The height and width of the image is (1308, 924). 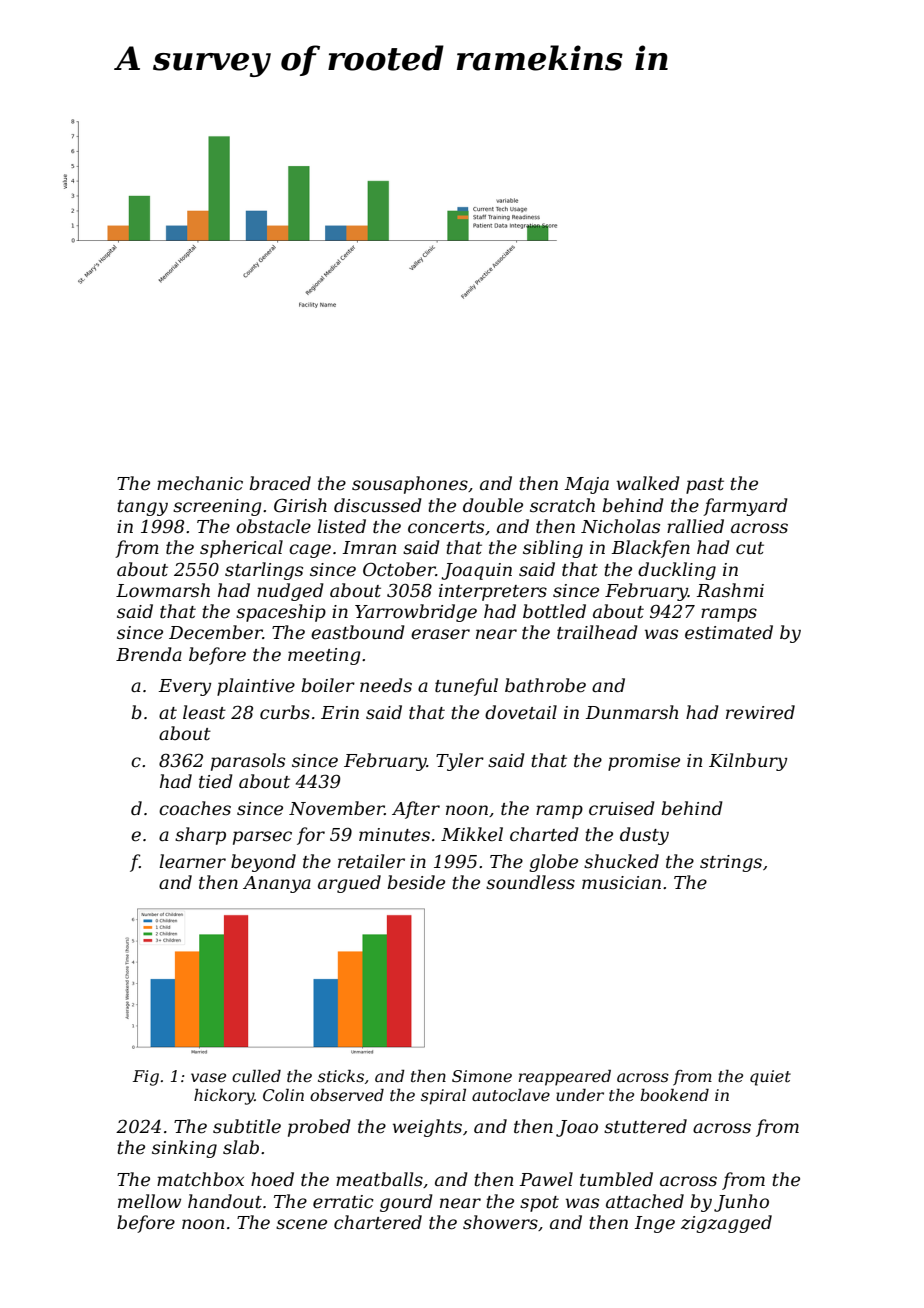 I want to click on matchbox, so click(x=200, y=1179).
